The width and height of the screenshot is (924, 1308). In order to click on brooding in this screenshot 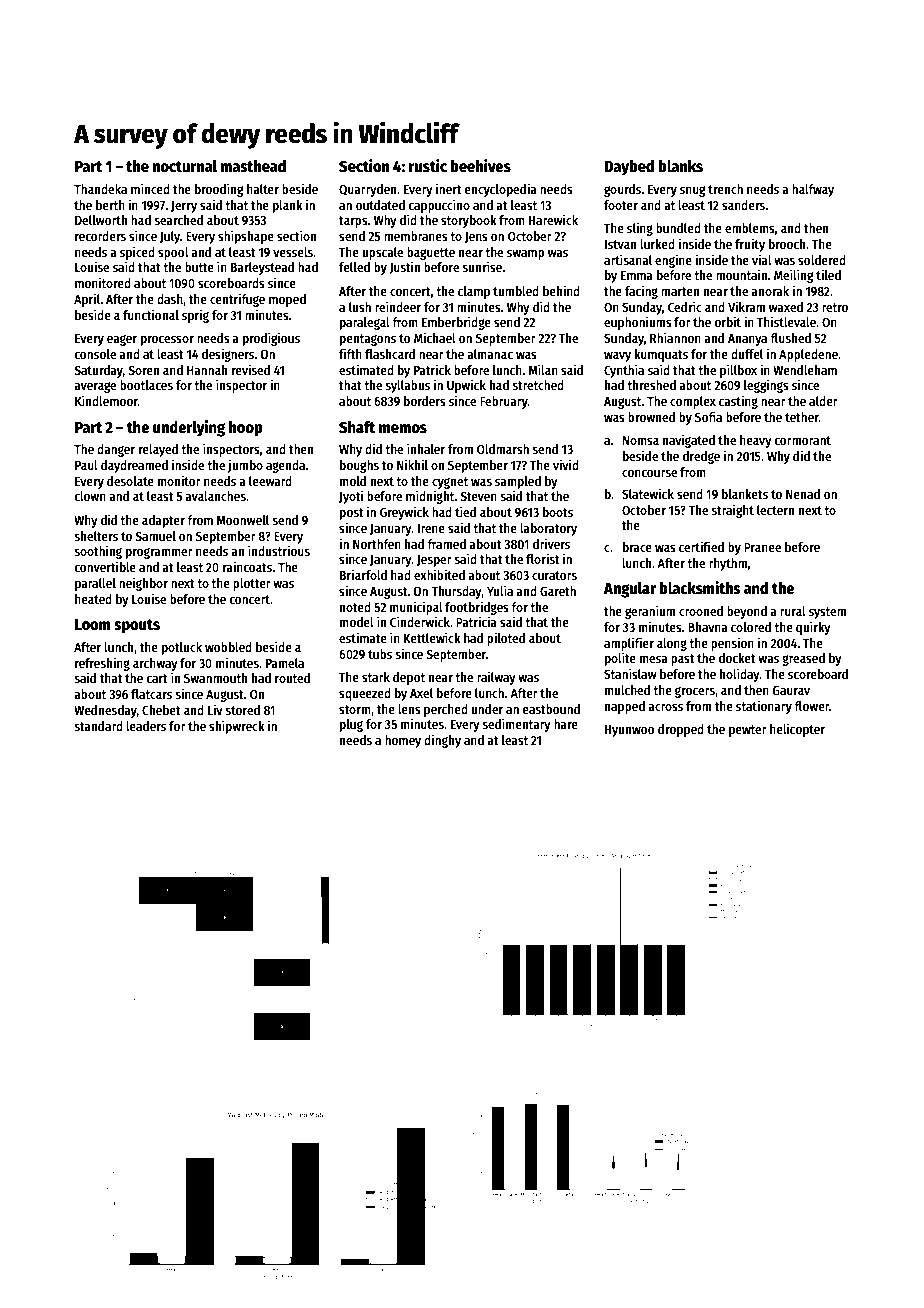, I will do `click(219, 190)`.
